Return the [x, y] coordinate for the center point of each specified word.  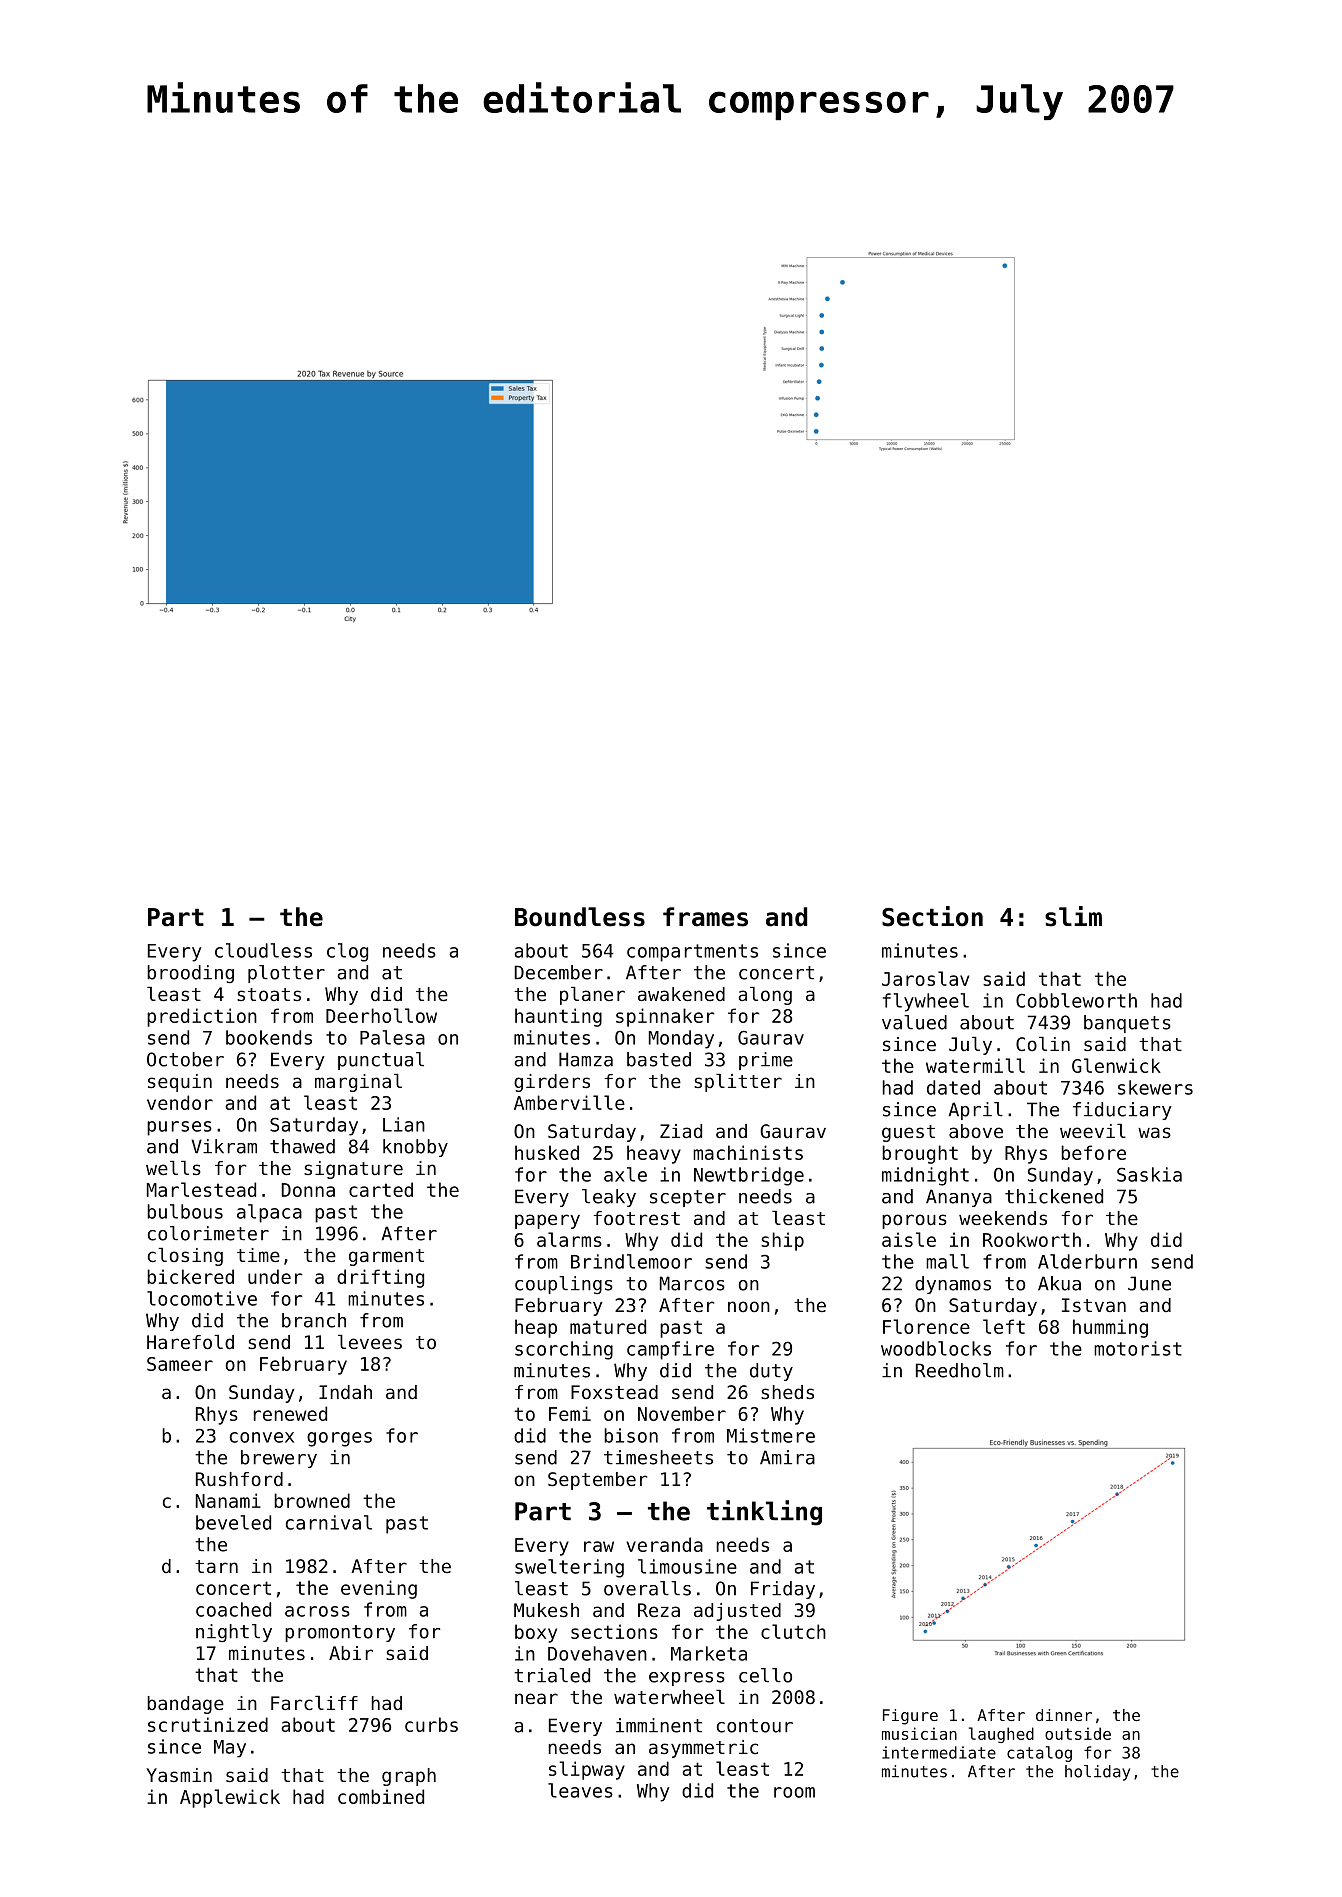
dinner [1064, 1715]
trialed [552, 1675]
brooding [190, 974]
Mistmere [771, 1435]
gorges [339, 1439]
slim [1073, 916]
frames [705, 917]
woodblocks [936, 1348]
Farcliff [314, 1703]
